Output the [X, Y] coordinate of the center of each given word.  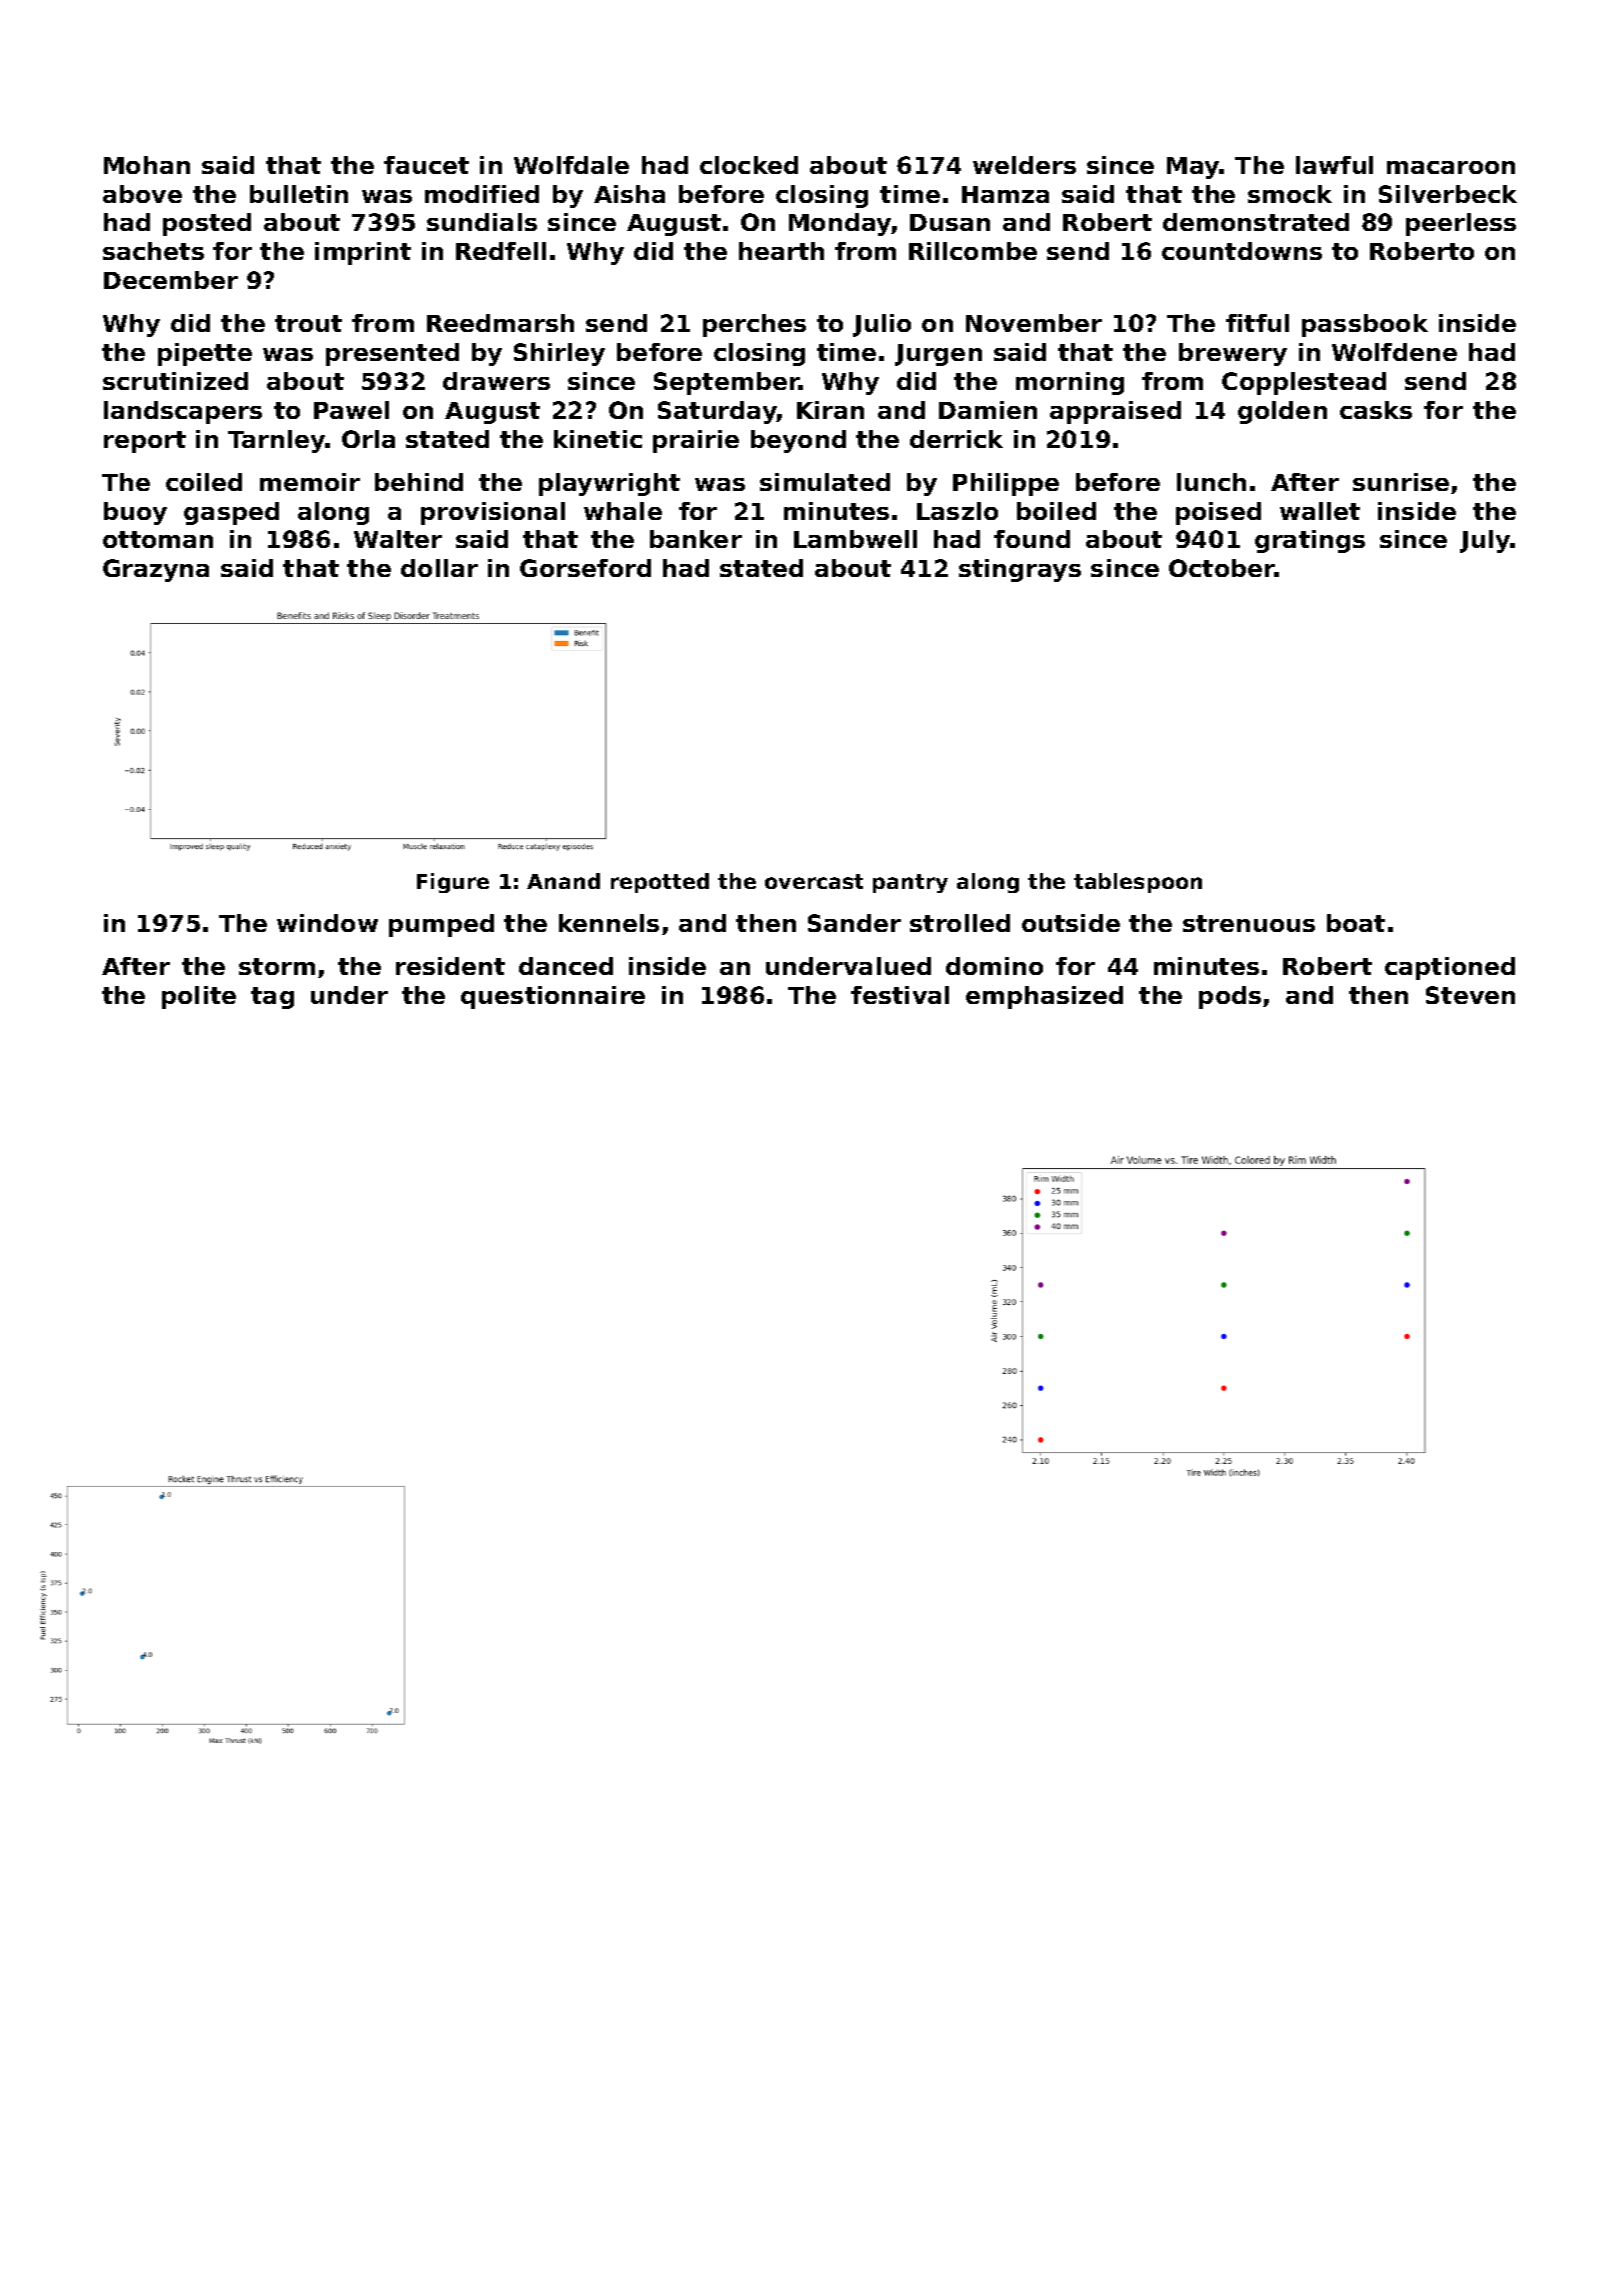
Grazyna [156, 570]
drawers [496, 381]
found [1032, 539]
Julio [882, 325]
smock [1290, 194]
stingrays [1020, 570]
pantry [910, 883]
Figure [453, 883]
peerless [1461, 224]
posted [207, 224]
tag [272, 998]
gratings [1310, 541]
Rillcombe [973, 251]
